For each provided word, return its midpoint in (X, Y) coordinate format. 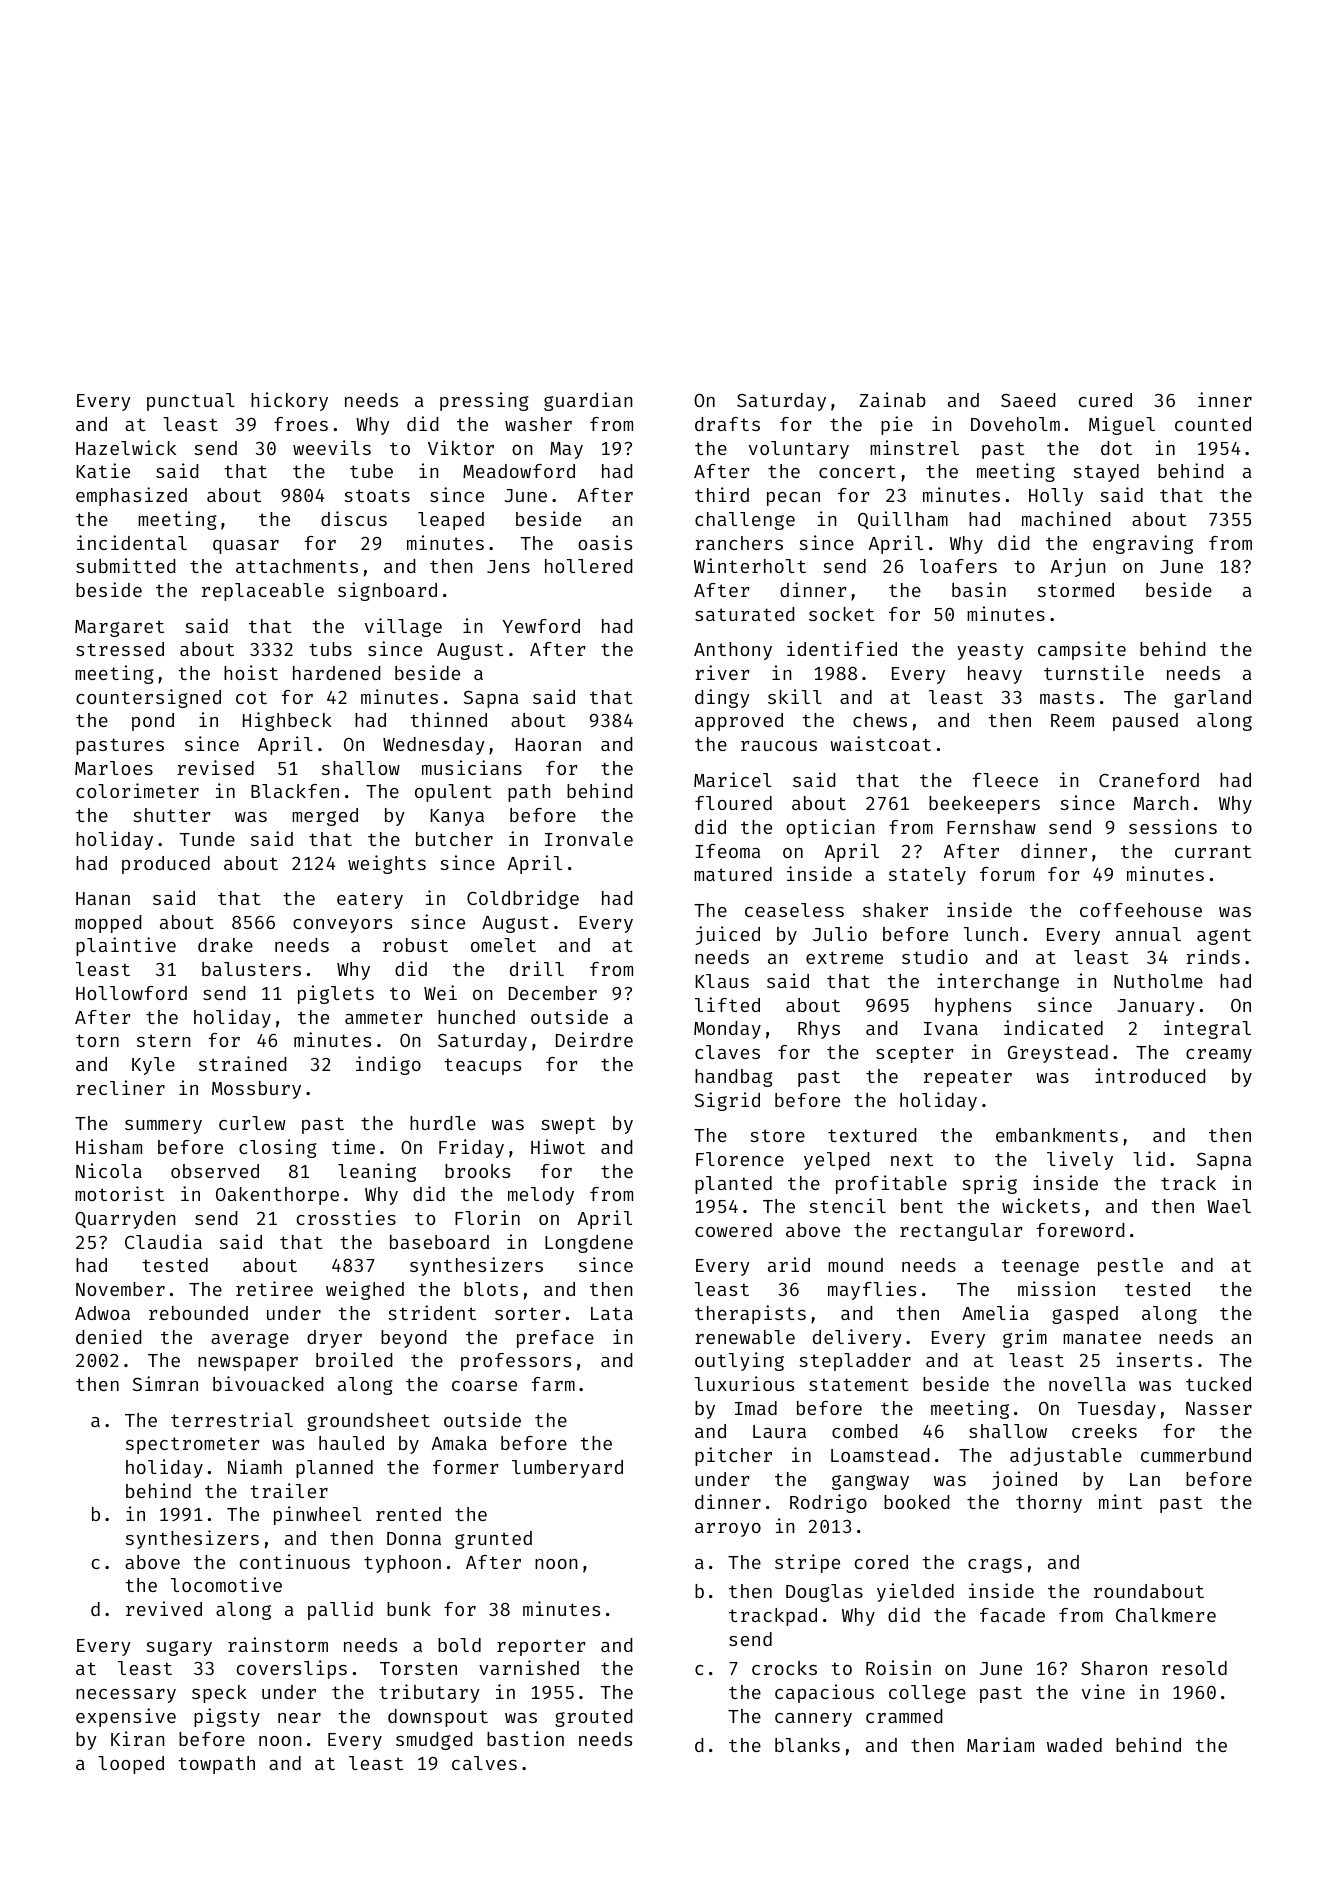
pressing (484, 401)
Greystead (1058, 1054)
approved (739, 722)
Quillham (903, 520)
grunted (493, 1540)
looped (131, 1765)
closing (277, 1148)
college (927, 1694)
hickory (289, 401)
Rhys (819, 1030)
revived (164, 1608)
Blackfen (295, 791)
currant (1213, 851)
